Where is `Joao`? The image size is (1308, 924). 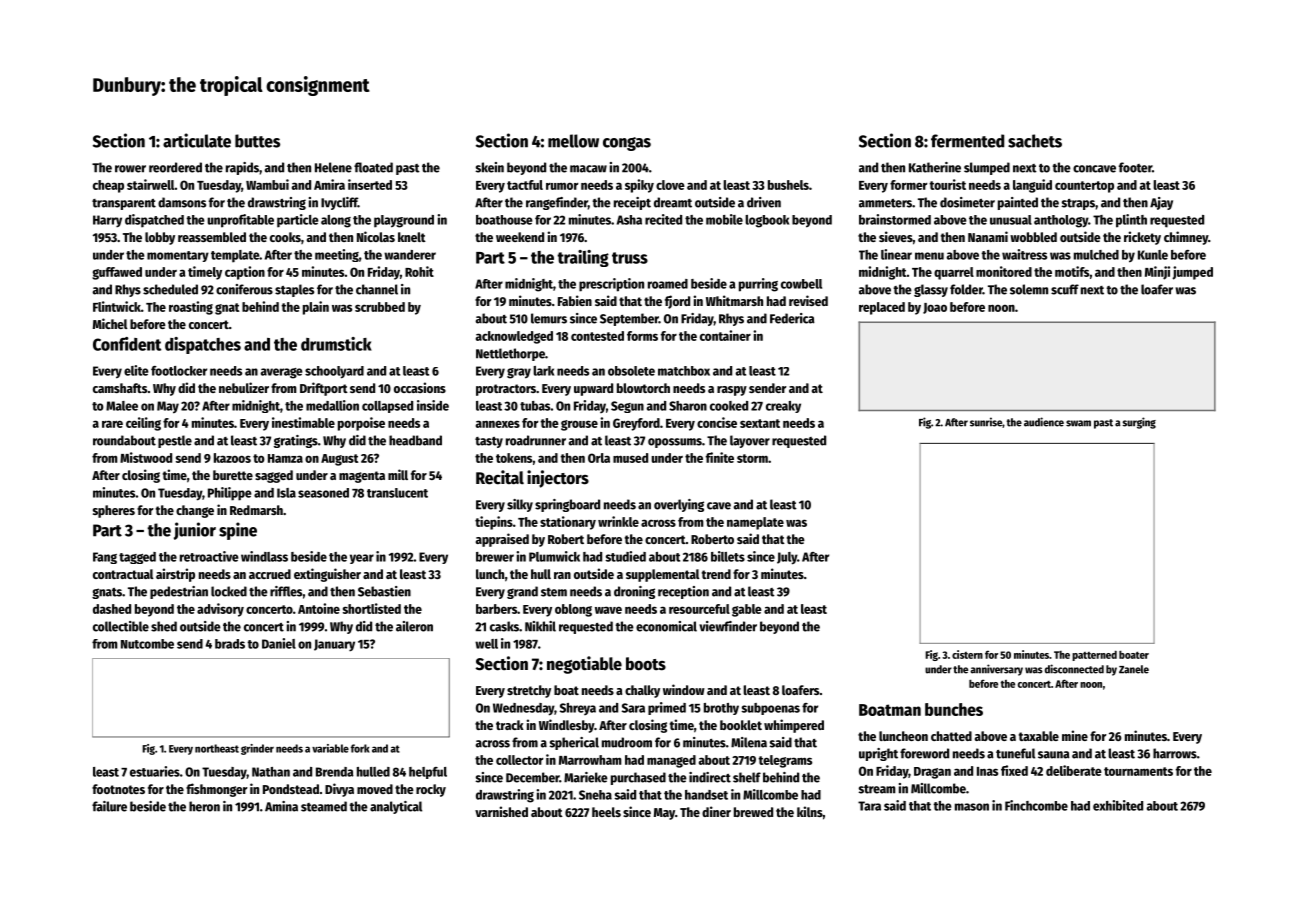
Joao is located at coordinates (935, 308).
